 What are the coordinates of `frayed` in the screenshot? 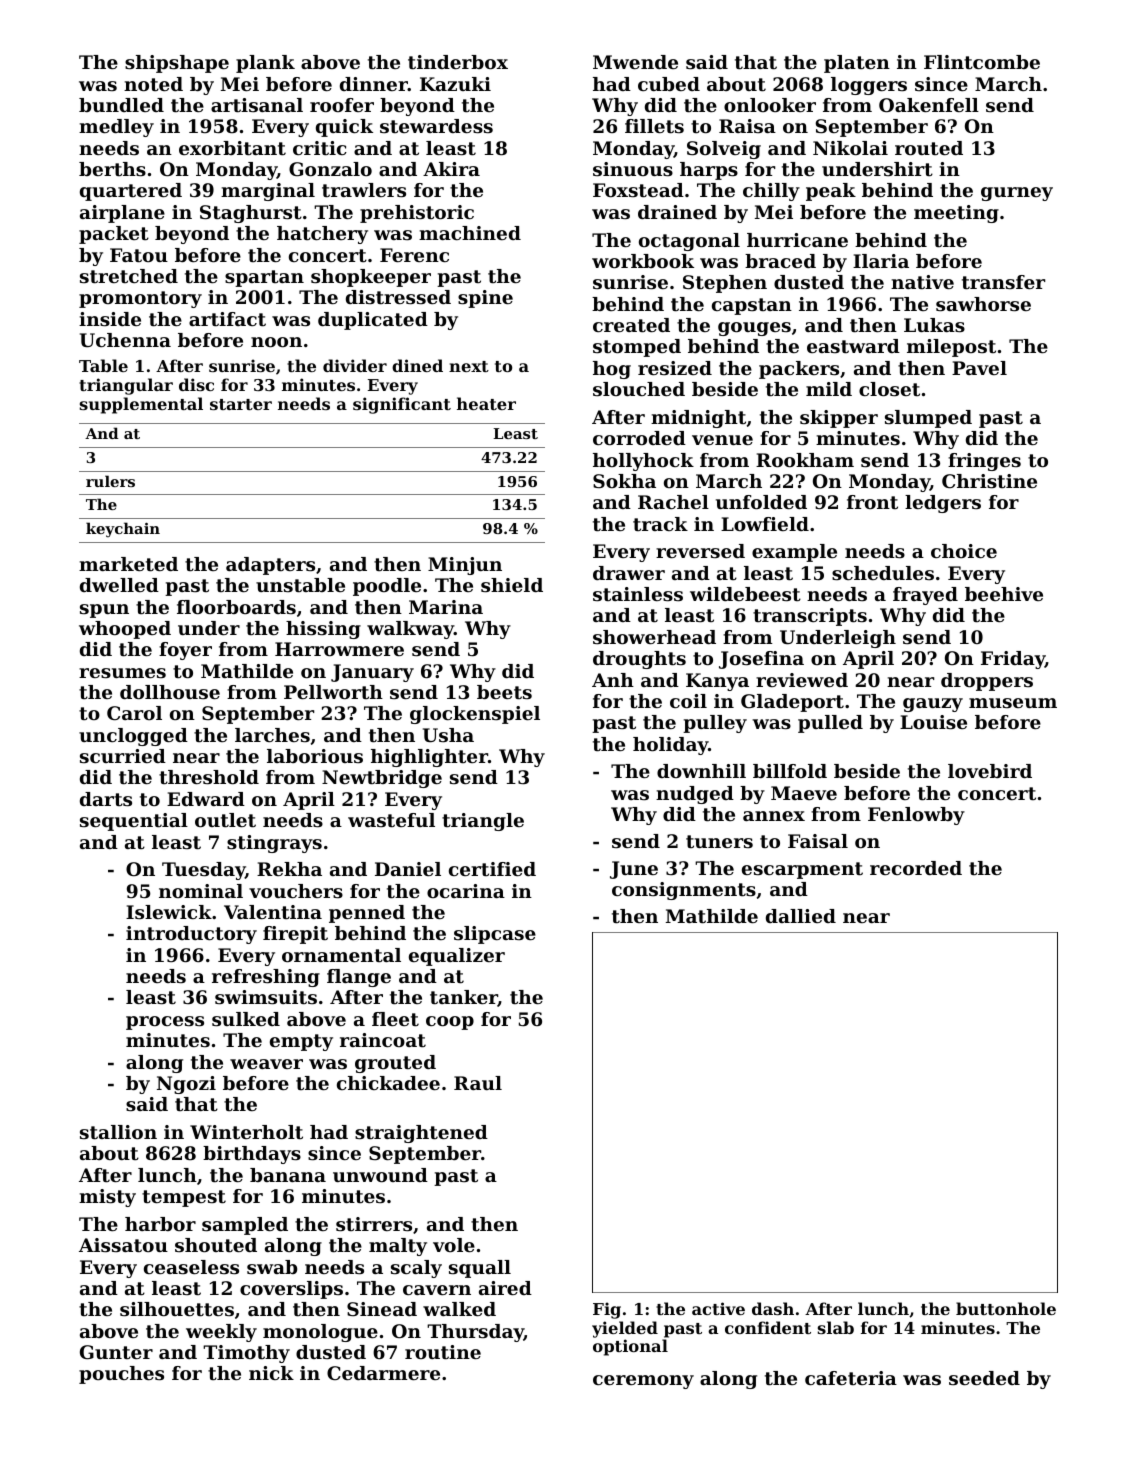 It's located at (925, 596).
